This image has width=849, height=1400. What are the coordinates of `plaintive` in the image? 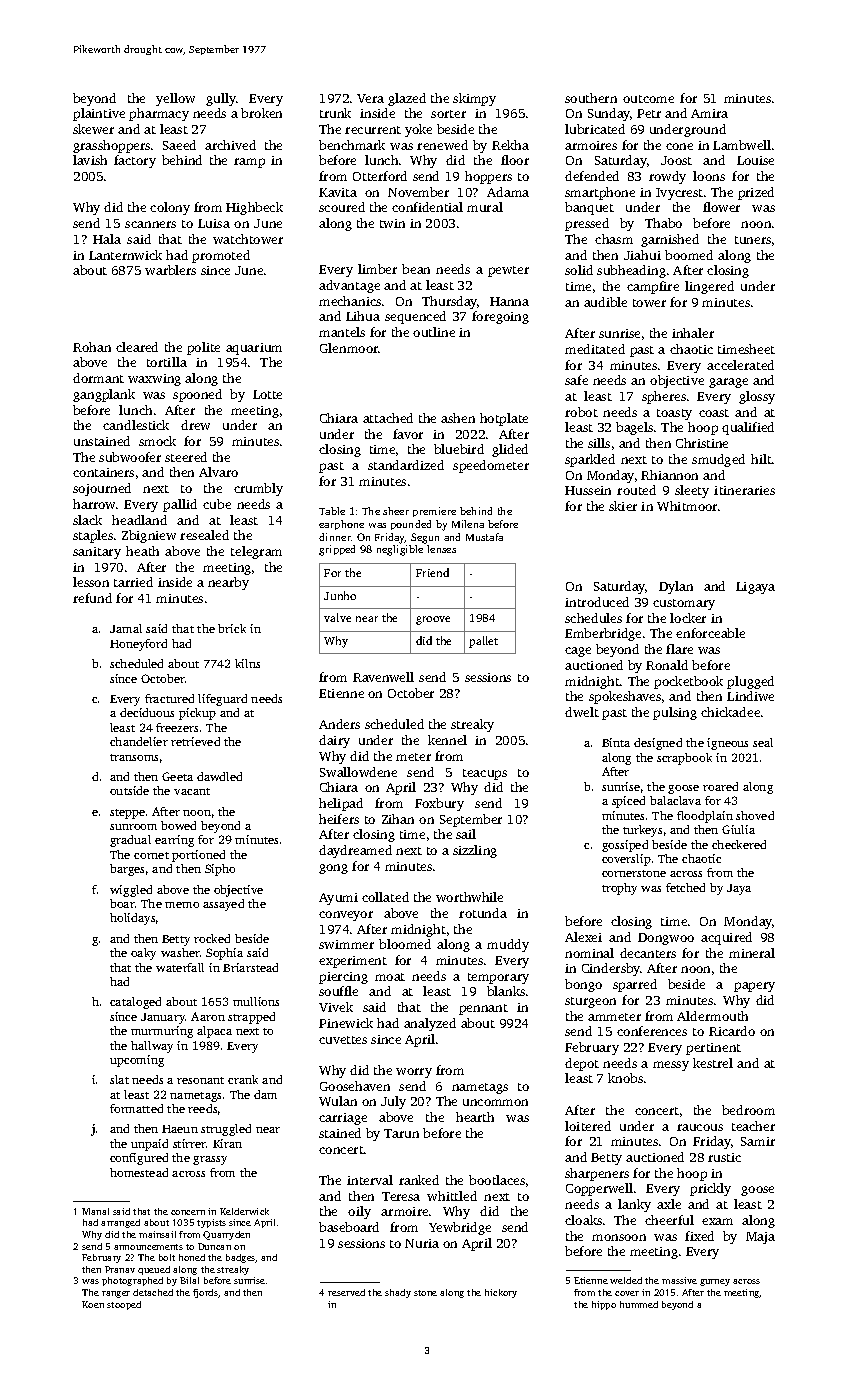 It's located at (99, 114).
